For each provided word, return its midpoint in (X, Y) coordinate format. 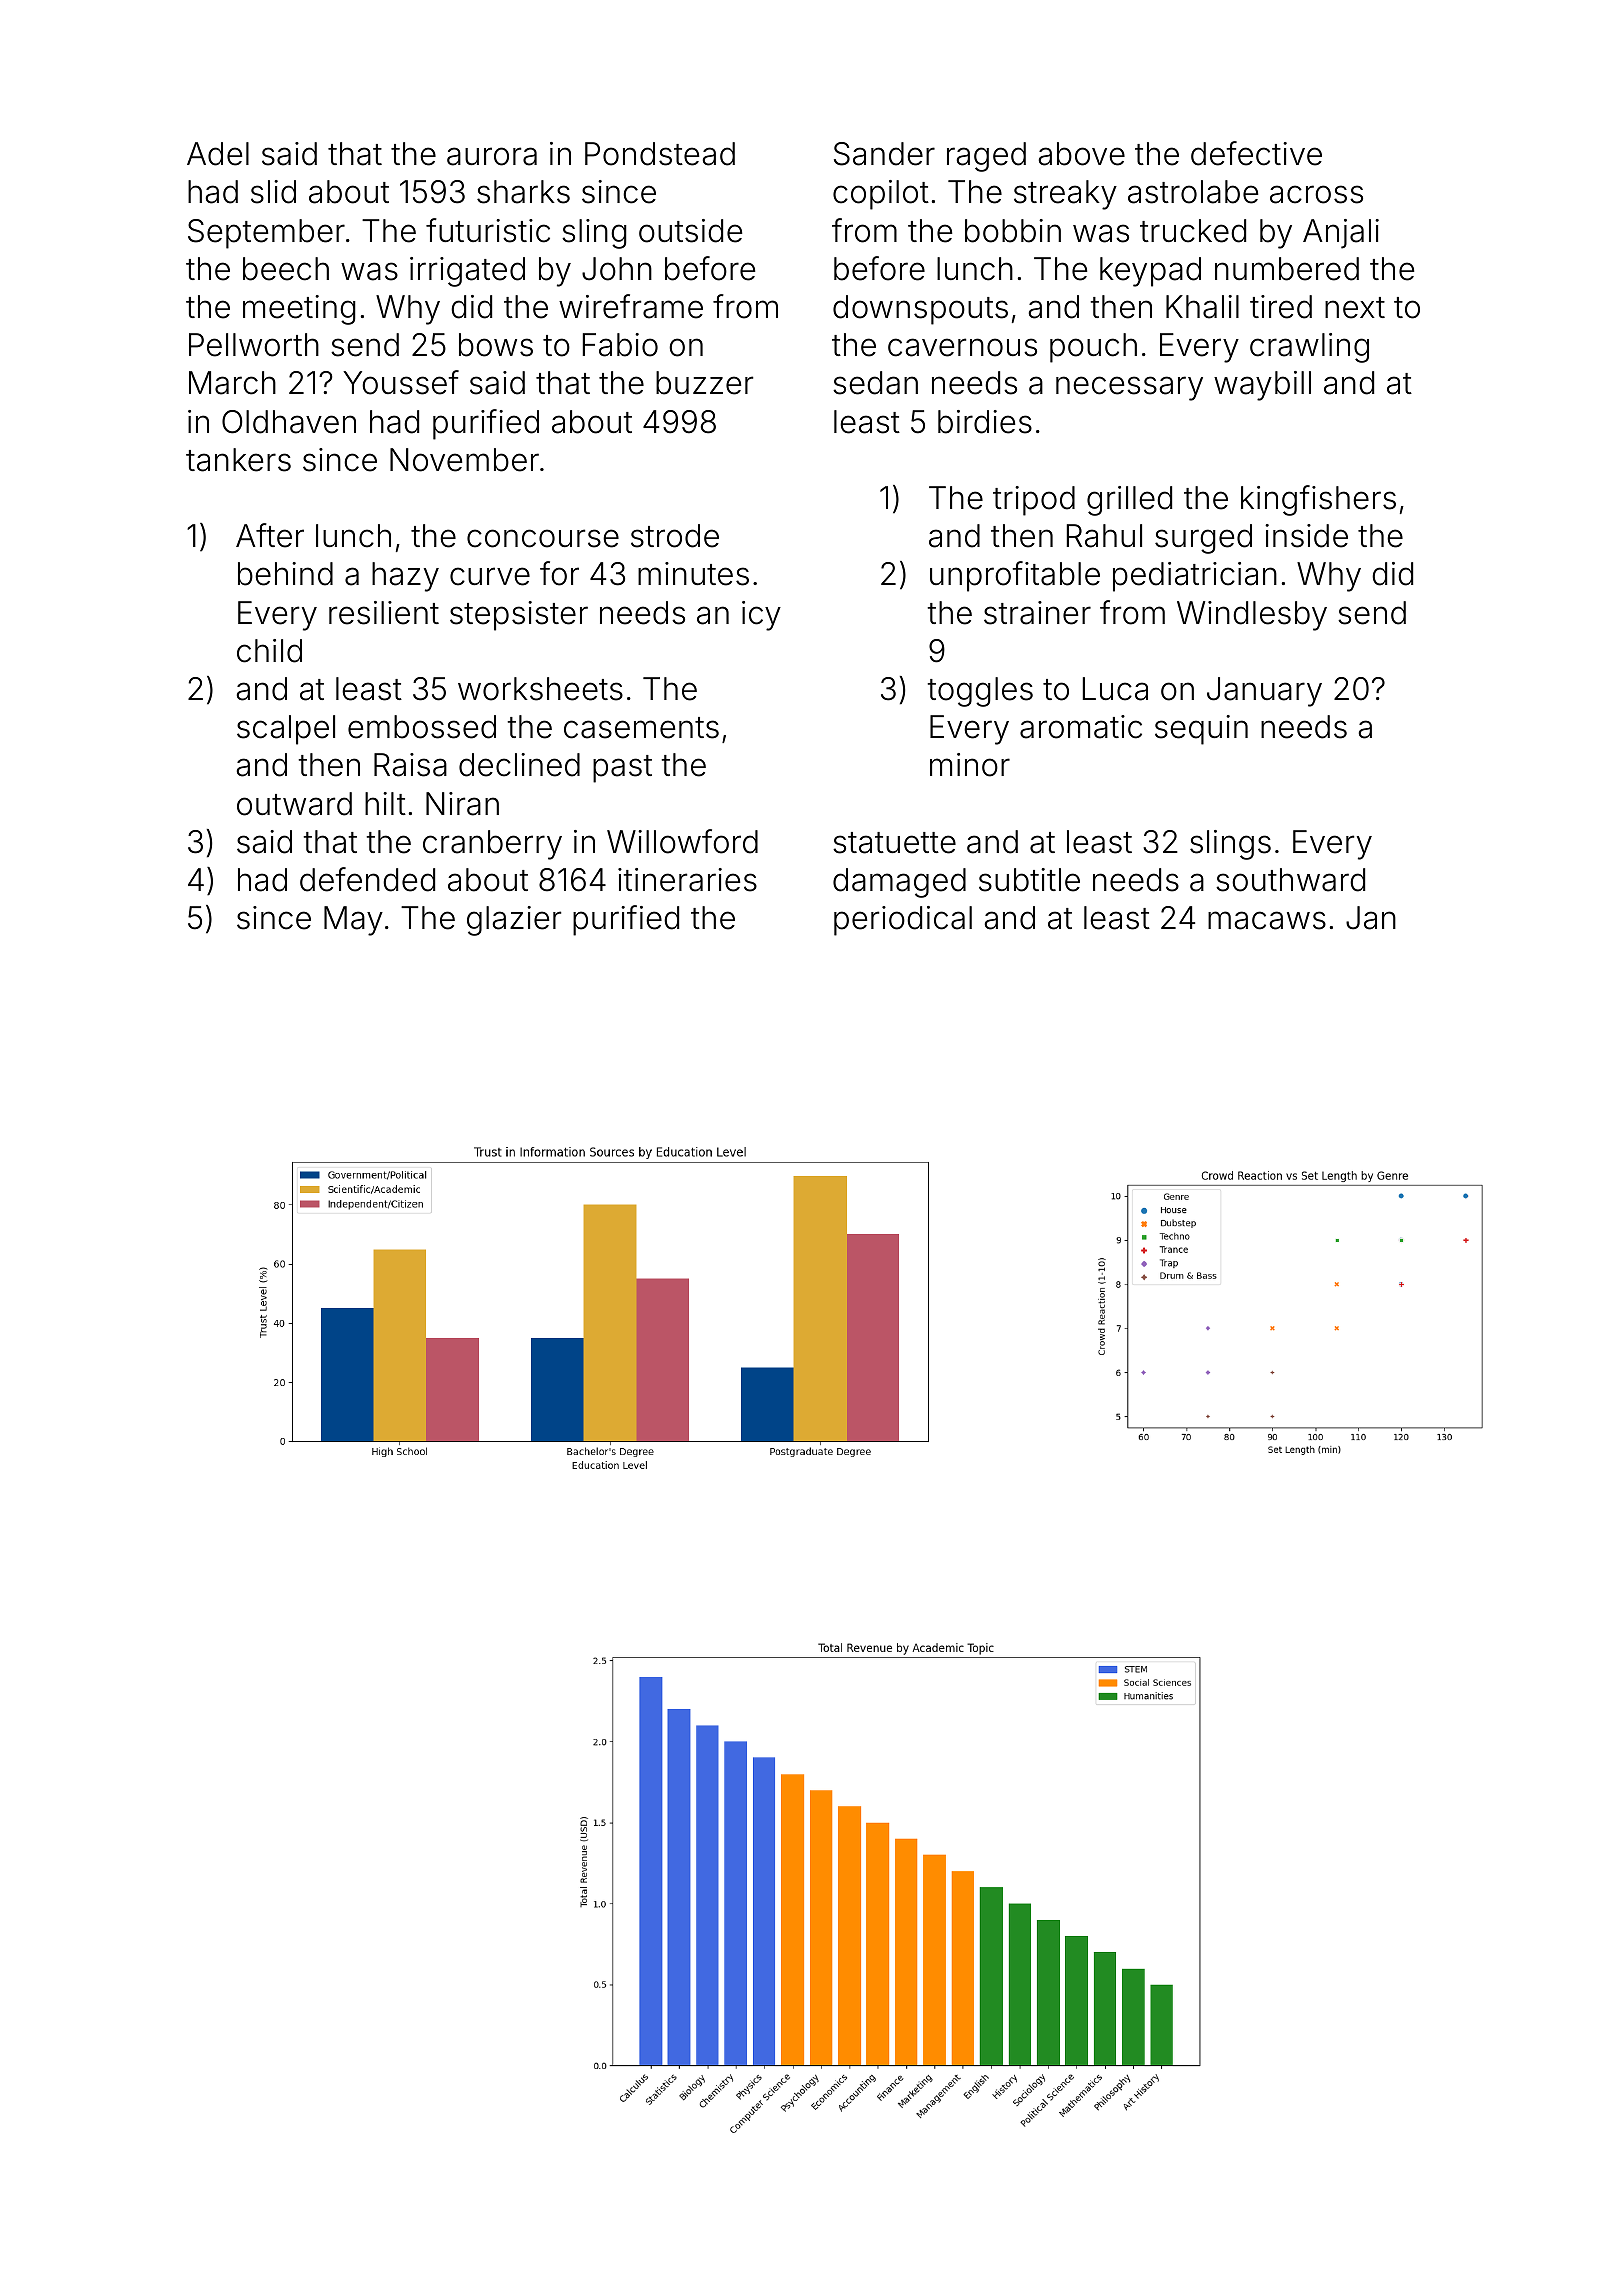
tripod (1034, 501)
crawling (1309, 348)
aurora (492, 156)
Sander (884, 154)
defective (1256, 153)
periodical (903, 921)
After (270, 535)
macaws (1267, 920)
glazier (514, 921)
